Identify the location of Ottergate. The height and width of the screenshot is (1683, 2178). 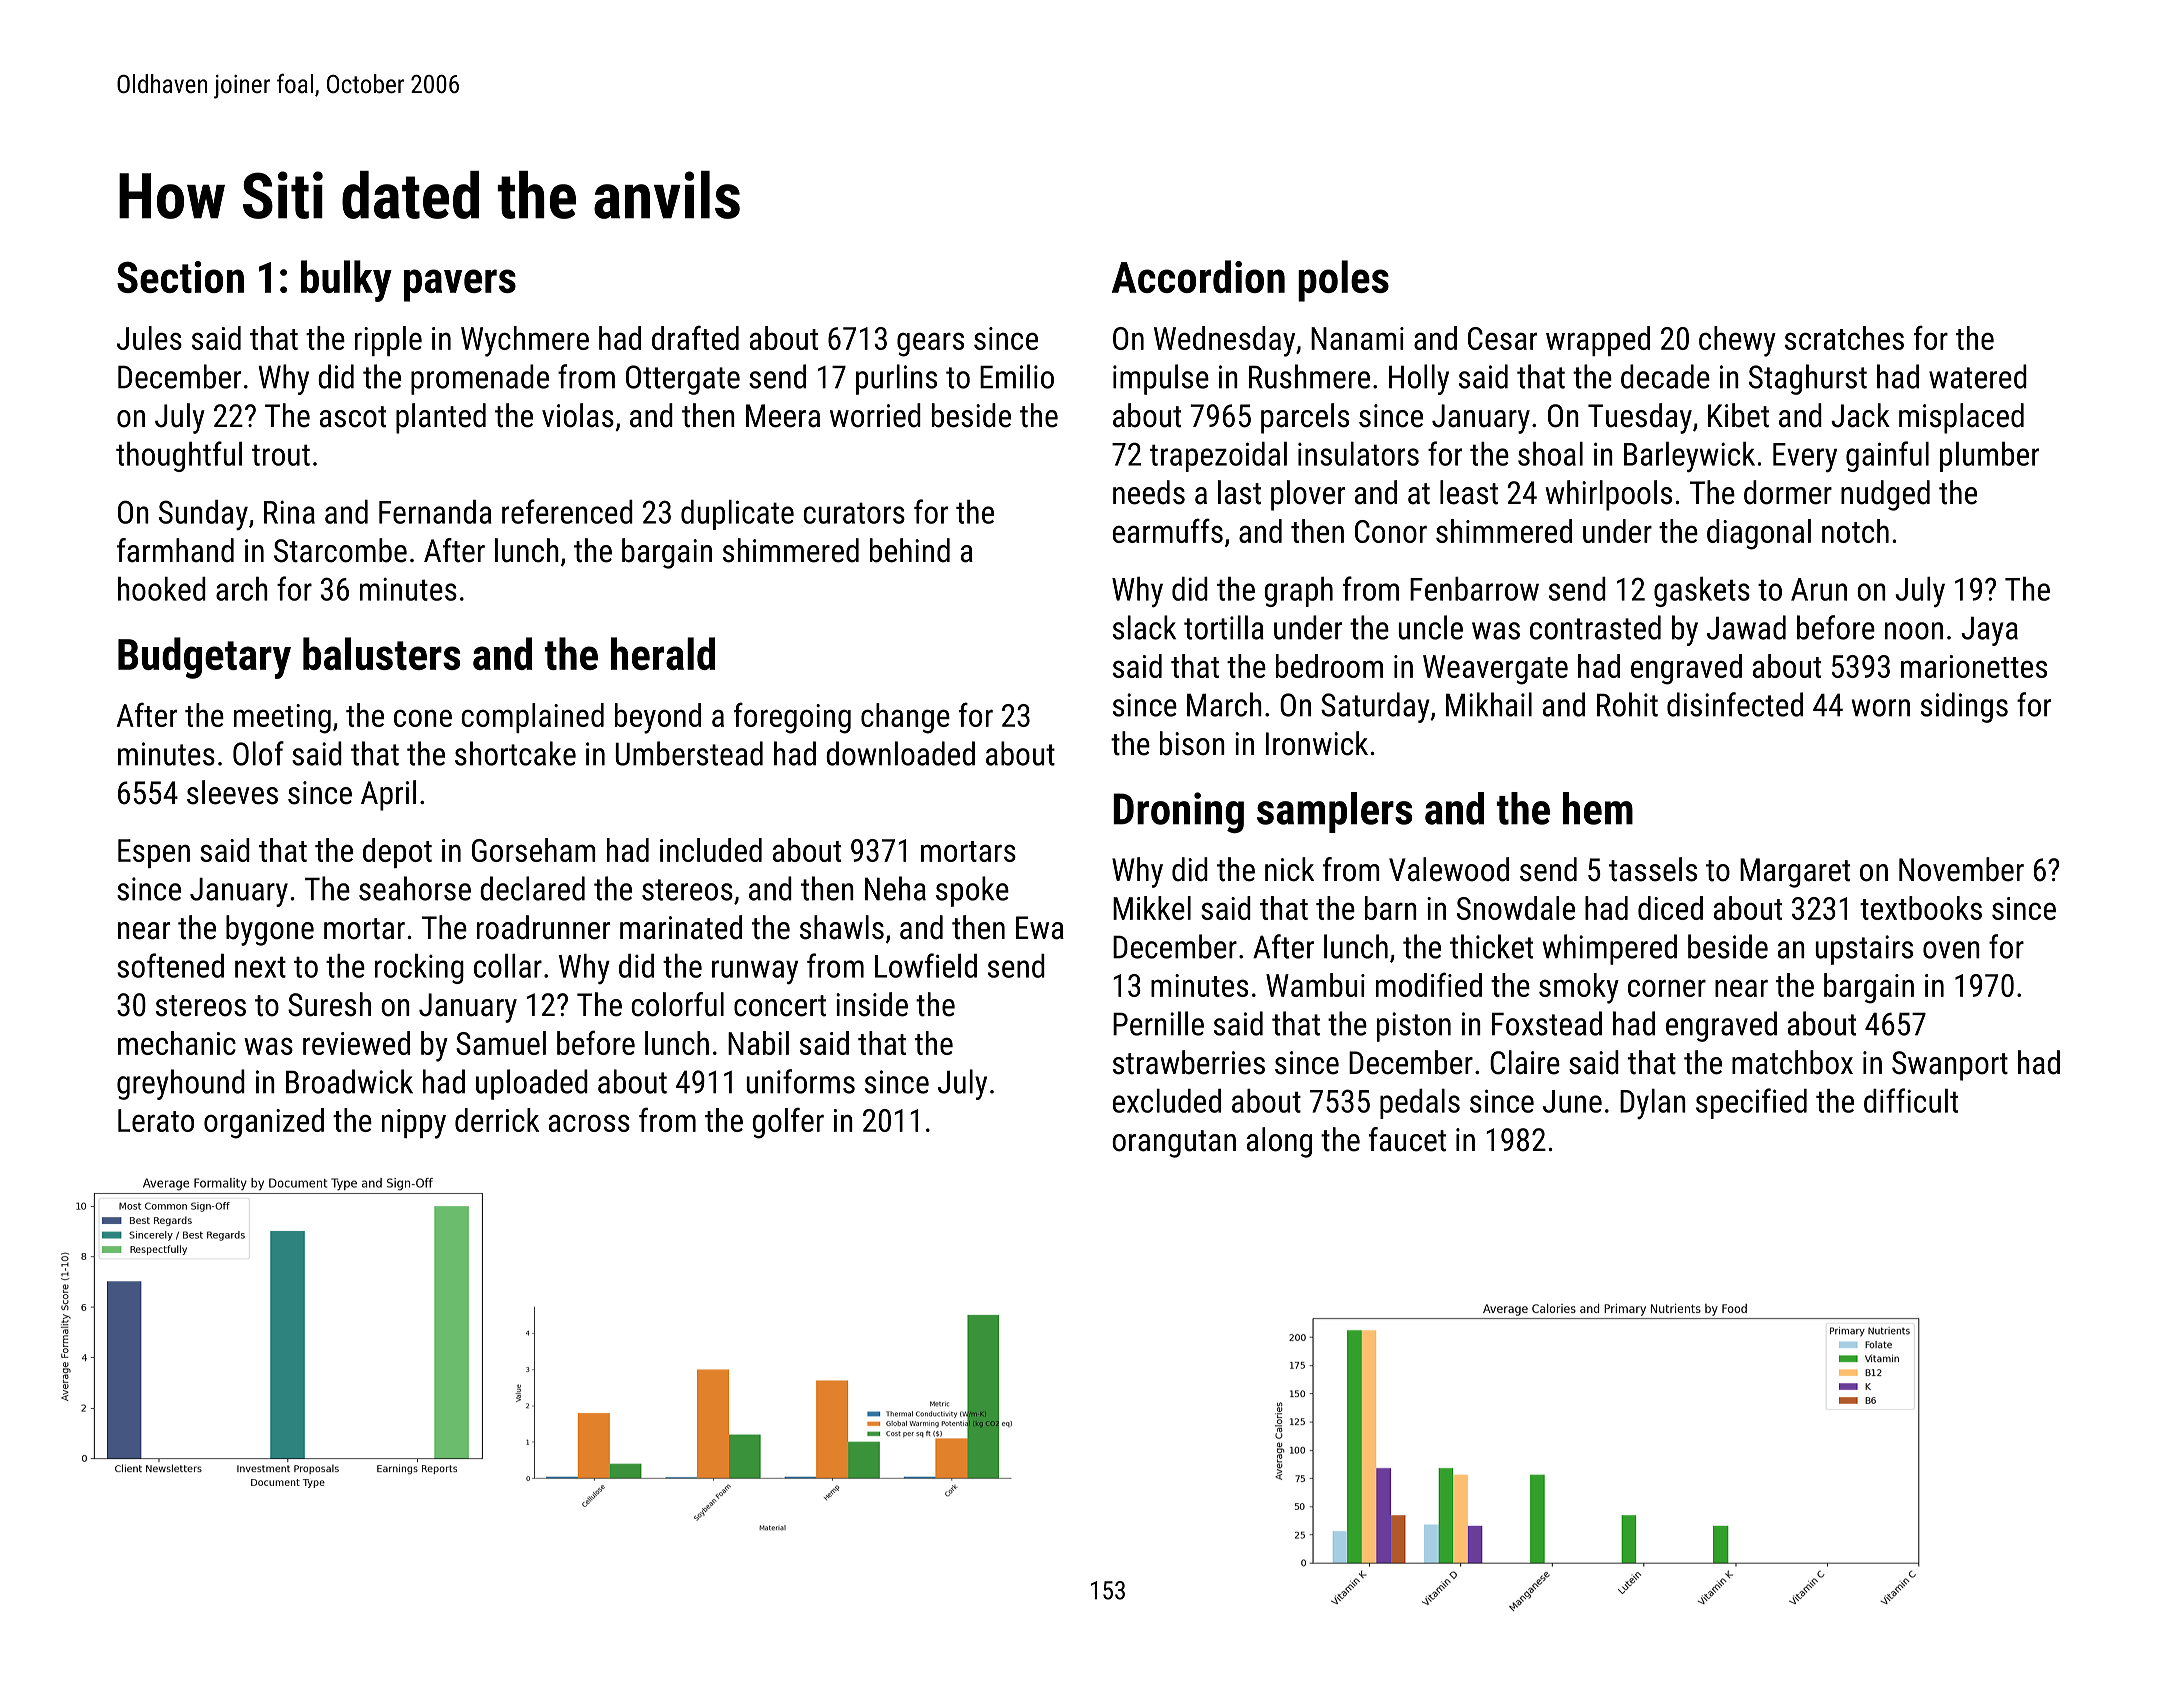
(683, 380).
